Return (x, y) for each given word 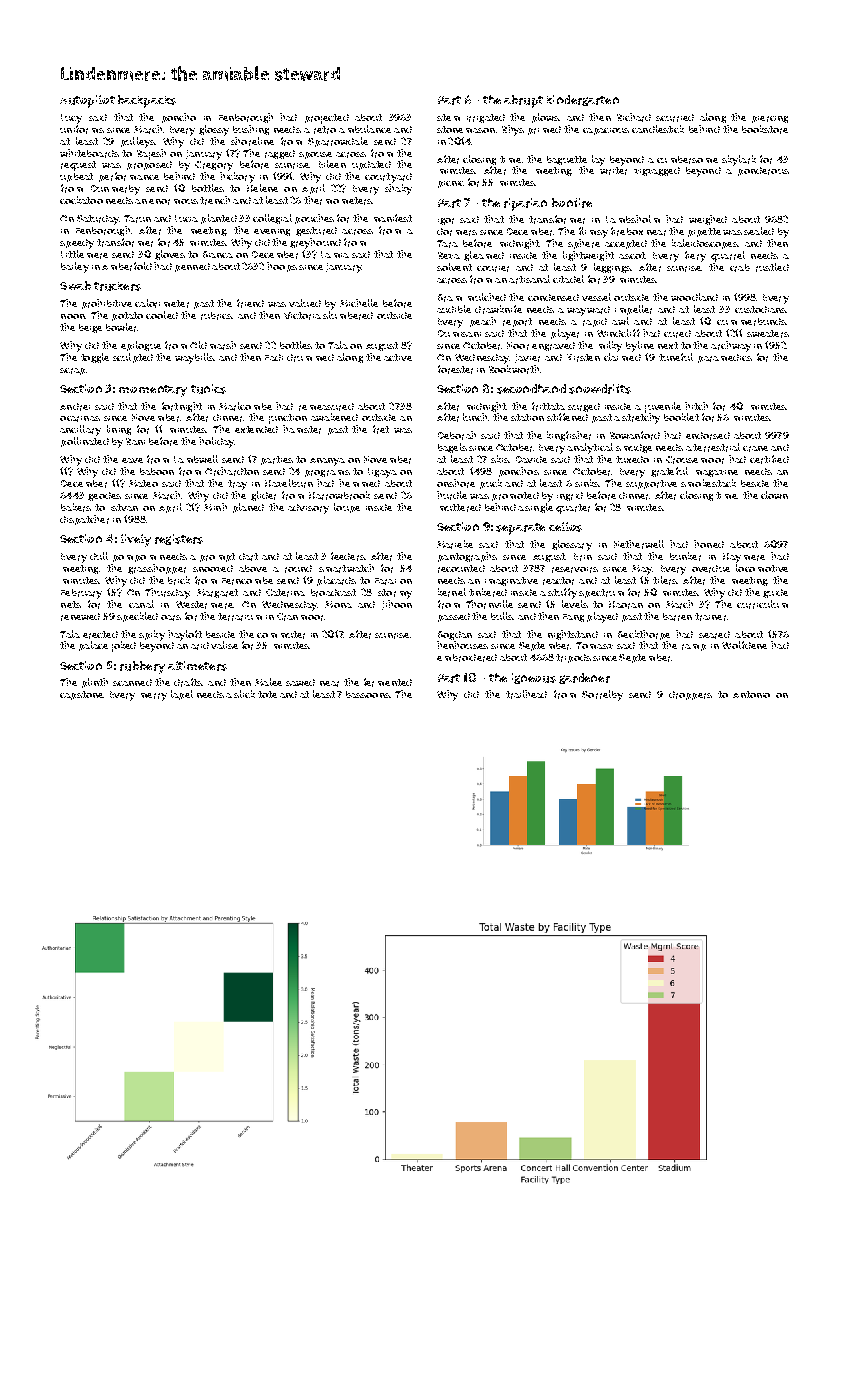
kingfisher (569, 436)
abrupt (523, 101)
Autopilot (87, 101)
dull (99, 556)
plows (545, 118)
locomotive (762, 568)
